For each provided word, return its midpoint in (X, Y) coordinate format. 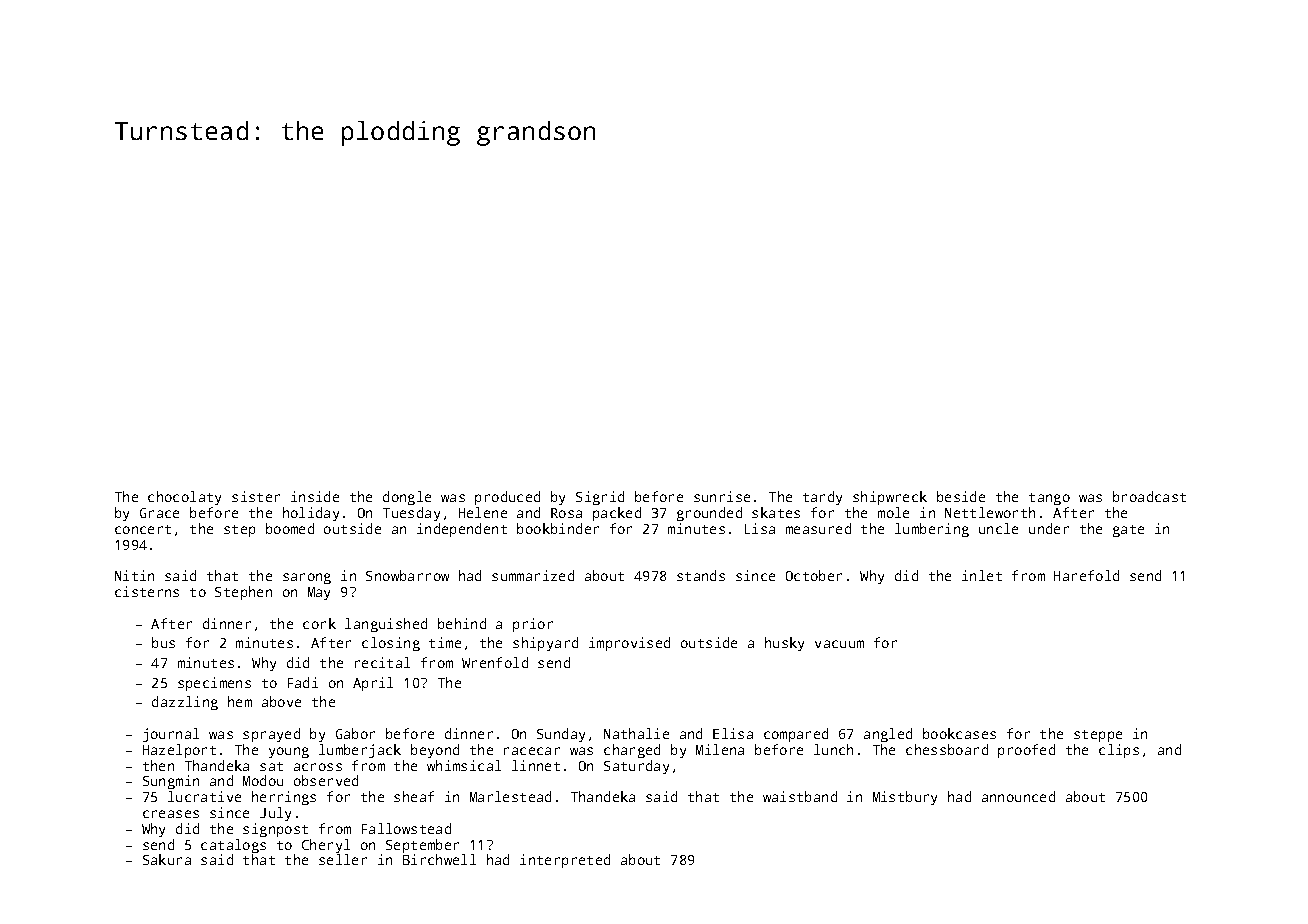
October (814, 575)
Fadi (303, 682)
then (158, 765)
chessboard (947, 749)
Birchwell (439, 859)
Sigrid (600, 498)
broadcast (1149, 496)
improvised (629, 644)
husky (784, 644)
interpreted (565, 861)
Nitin (134, 575)
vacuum (839, 644)
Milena (720, 749)
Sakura (167, 859)
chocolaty (184, 498)
